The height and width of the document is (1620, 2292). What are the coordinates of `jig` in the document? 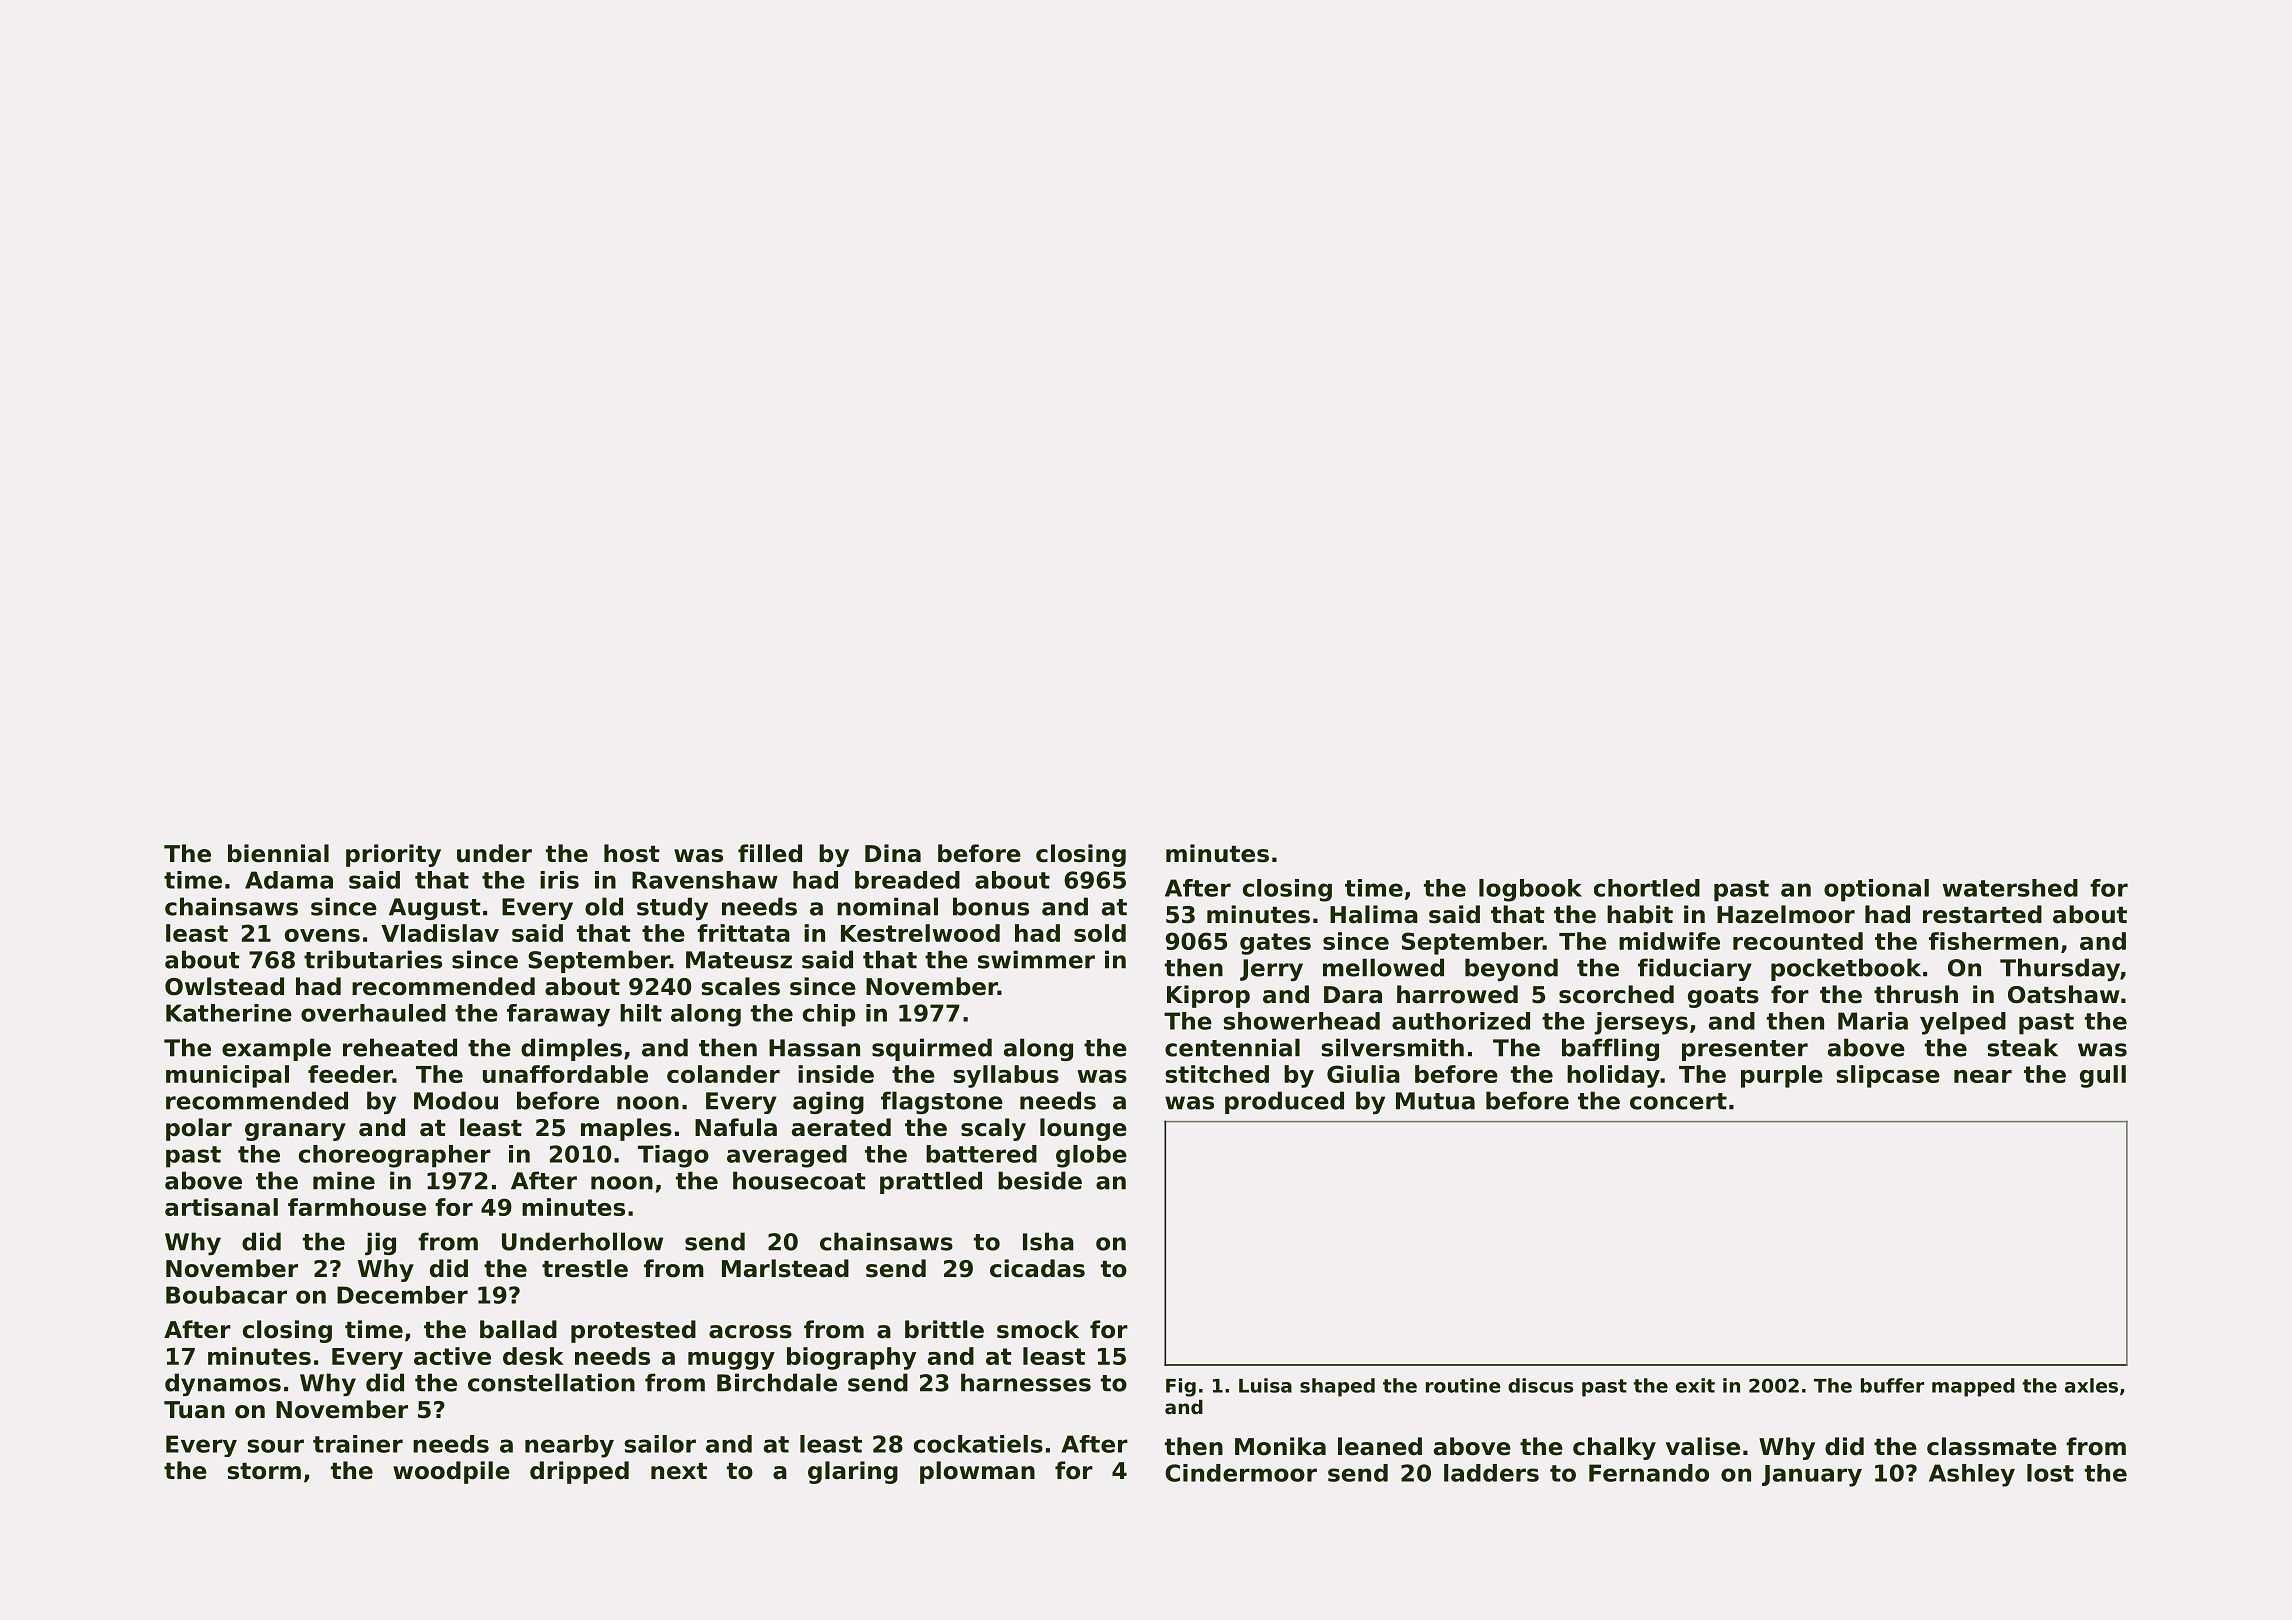 It's located at (380, 1243).
